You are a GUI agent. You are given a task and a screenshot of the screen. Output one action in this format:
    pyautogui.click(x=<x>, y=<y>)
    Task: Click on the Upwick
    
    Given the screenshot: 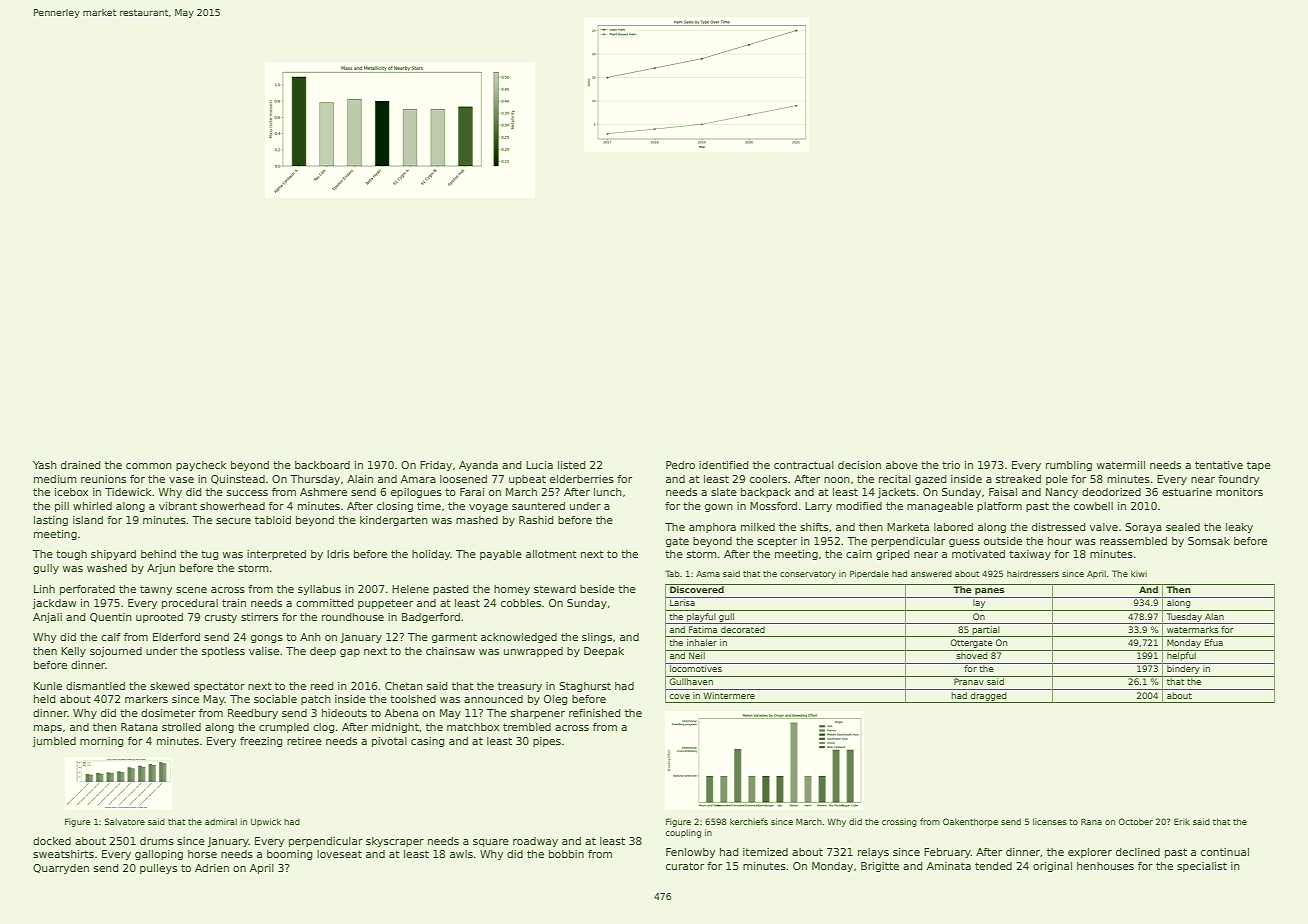 What is the action you would take?
    pyautogui.click(x=266, y=822)
